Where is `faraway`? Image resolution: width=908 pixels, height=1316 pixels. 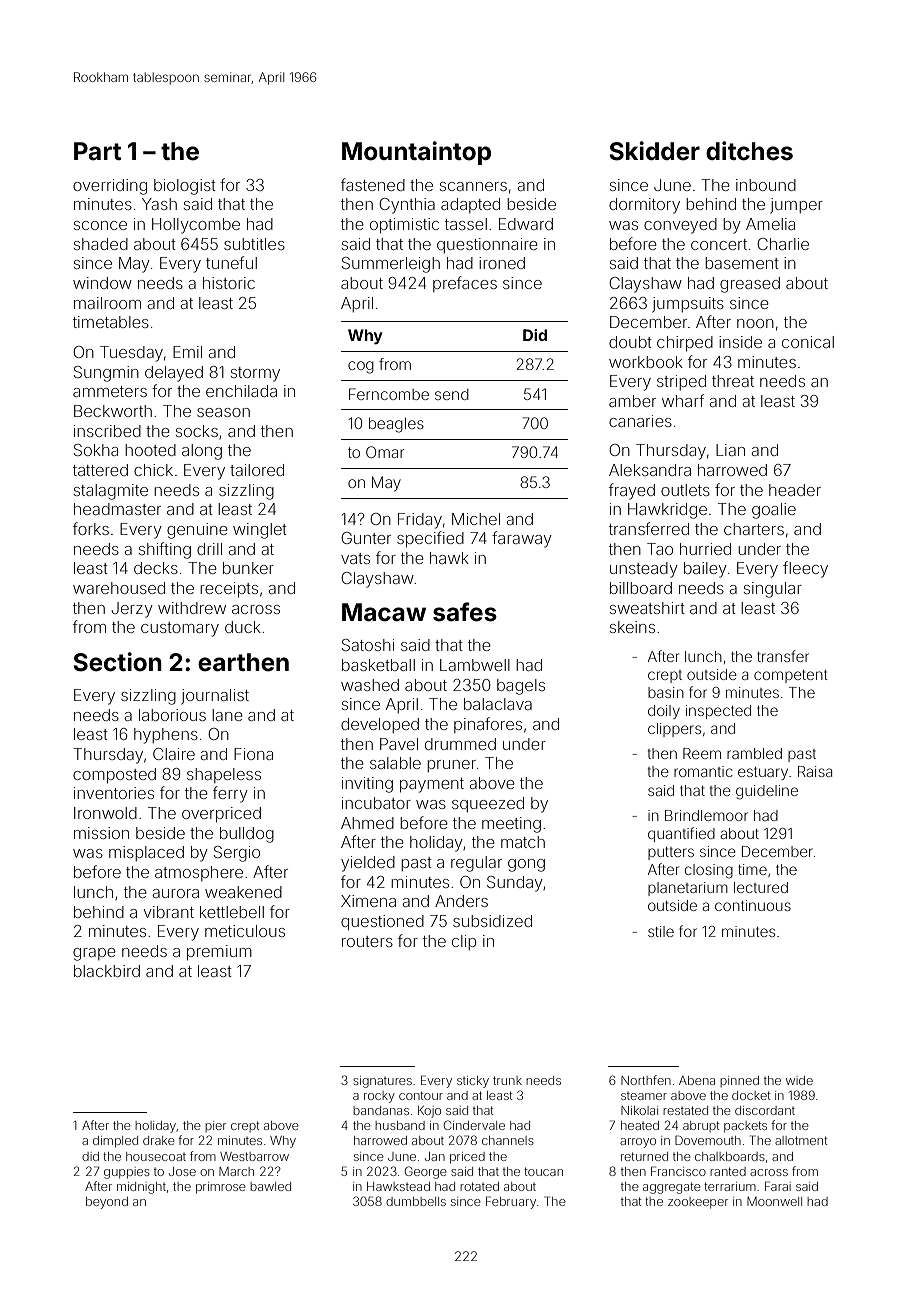
faraway is located at coordinates (522, 539).
